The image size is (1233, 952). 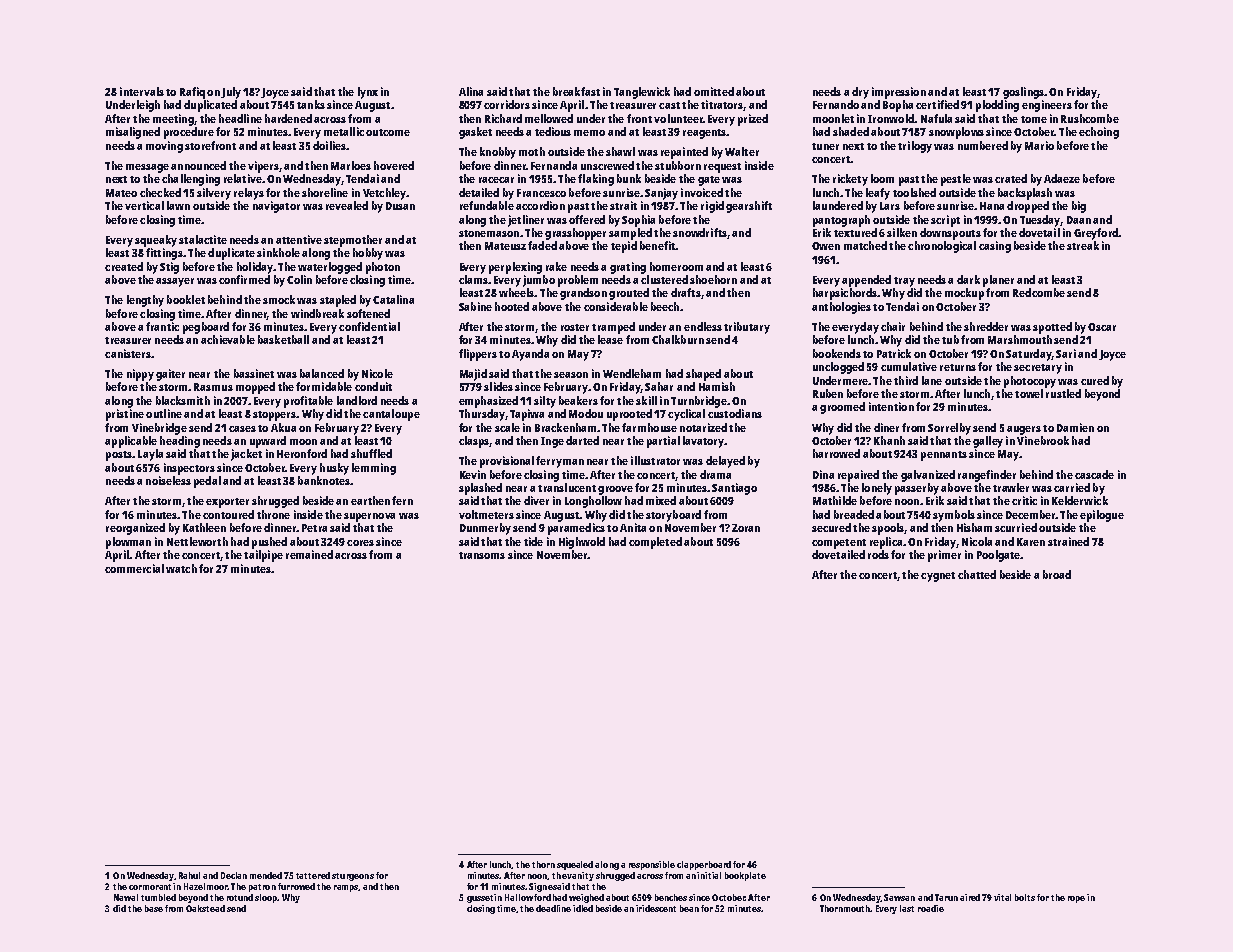 I want to click on Oscar, so click(x=1102, y=327).
